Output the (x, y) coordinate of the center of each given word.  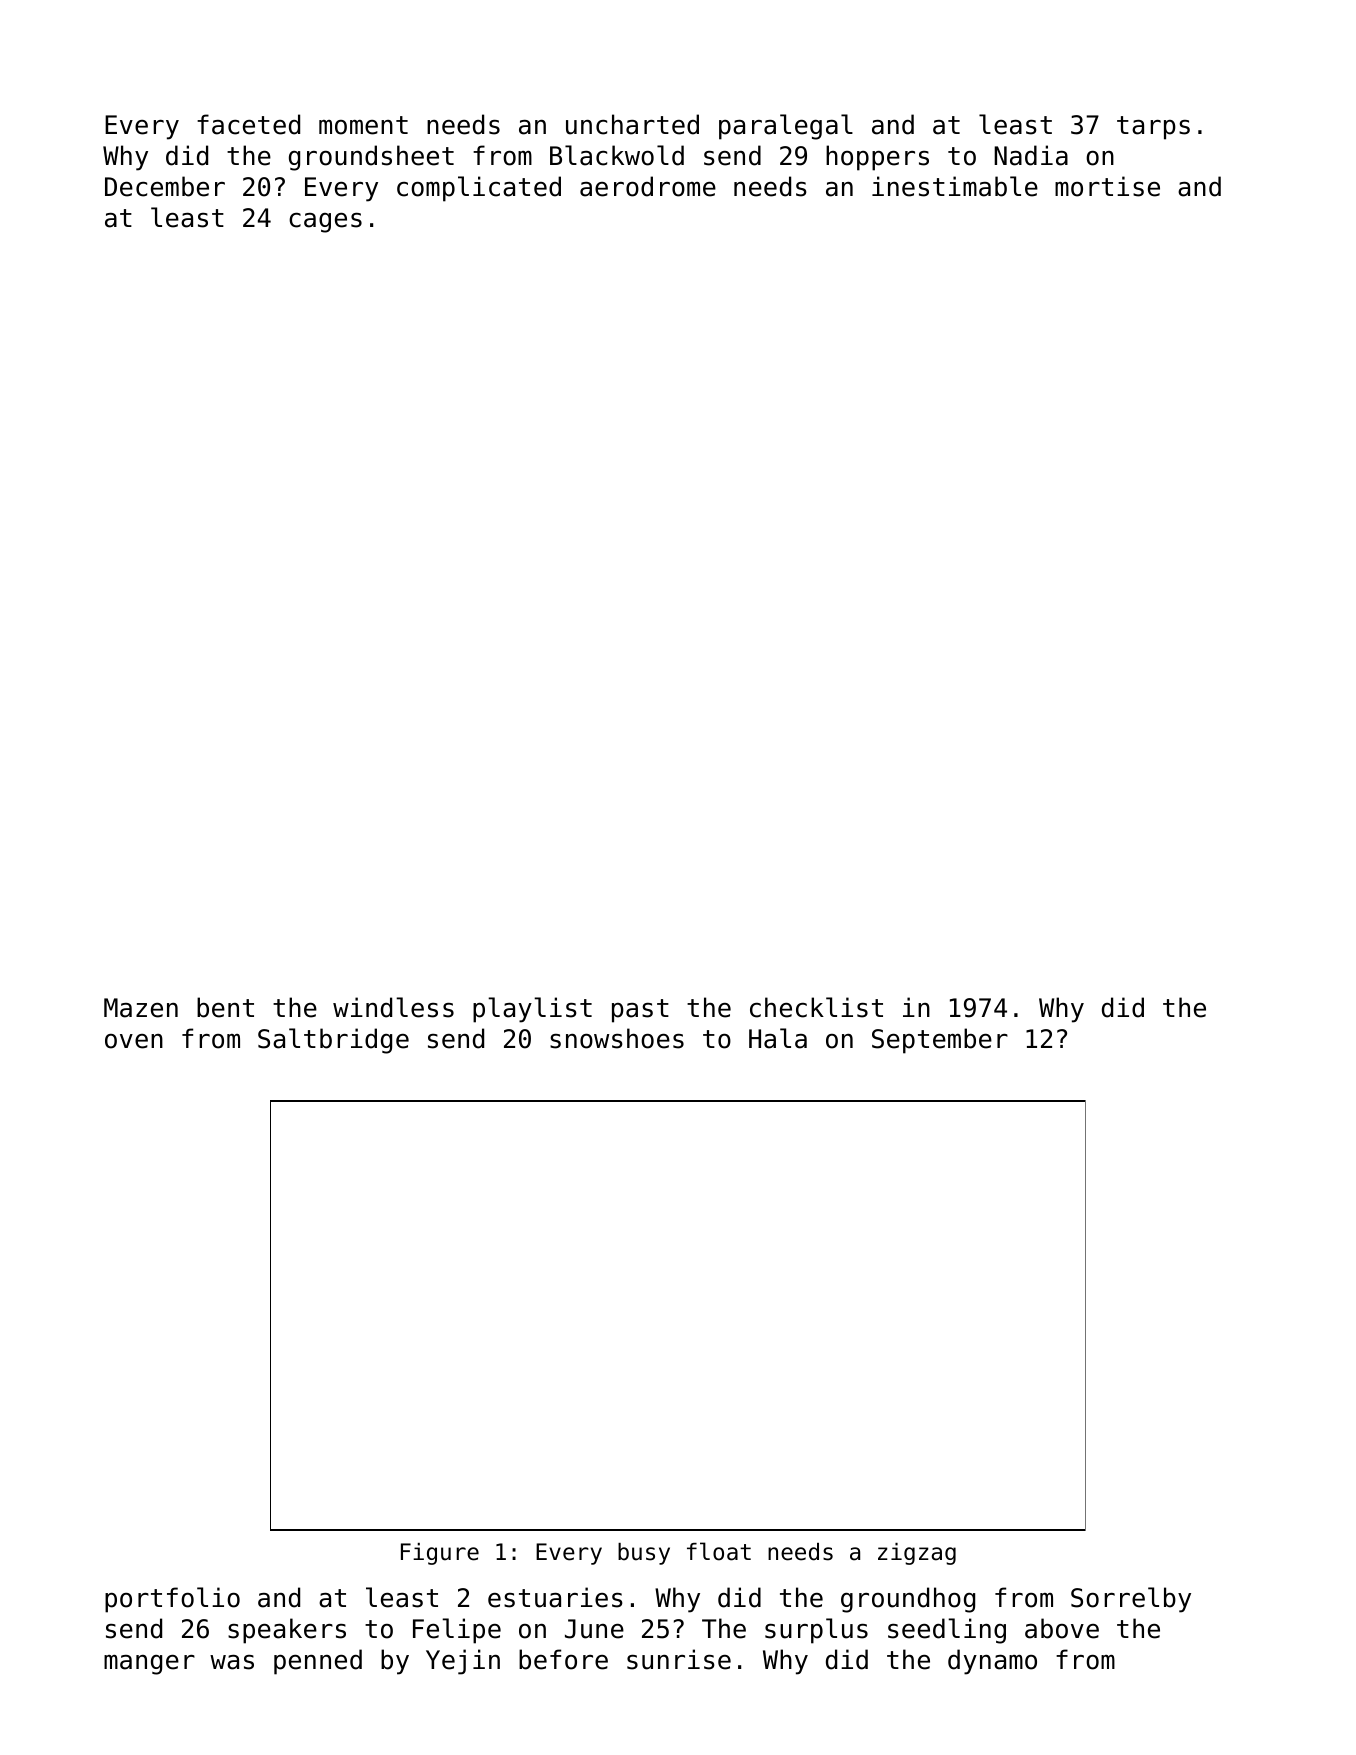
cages (325, 223)
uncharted (632, 124)
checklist (816, 1007)
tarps (1153, 128)
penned (318, 1662)
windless (393, 1007)
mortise (1107, 186)
